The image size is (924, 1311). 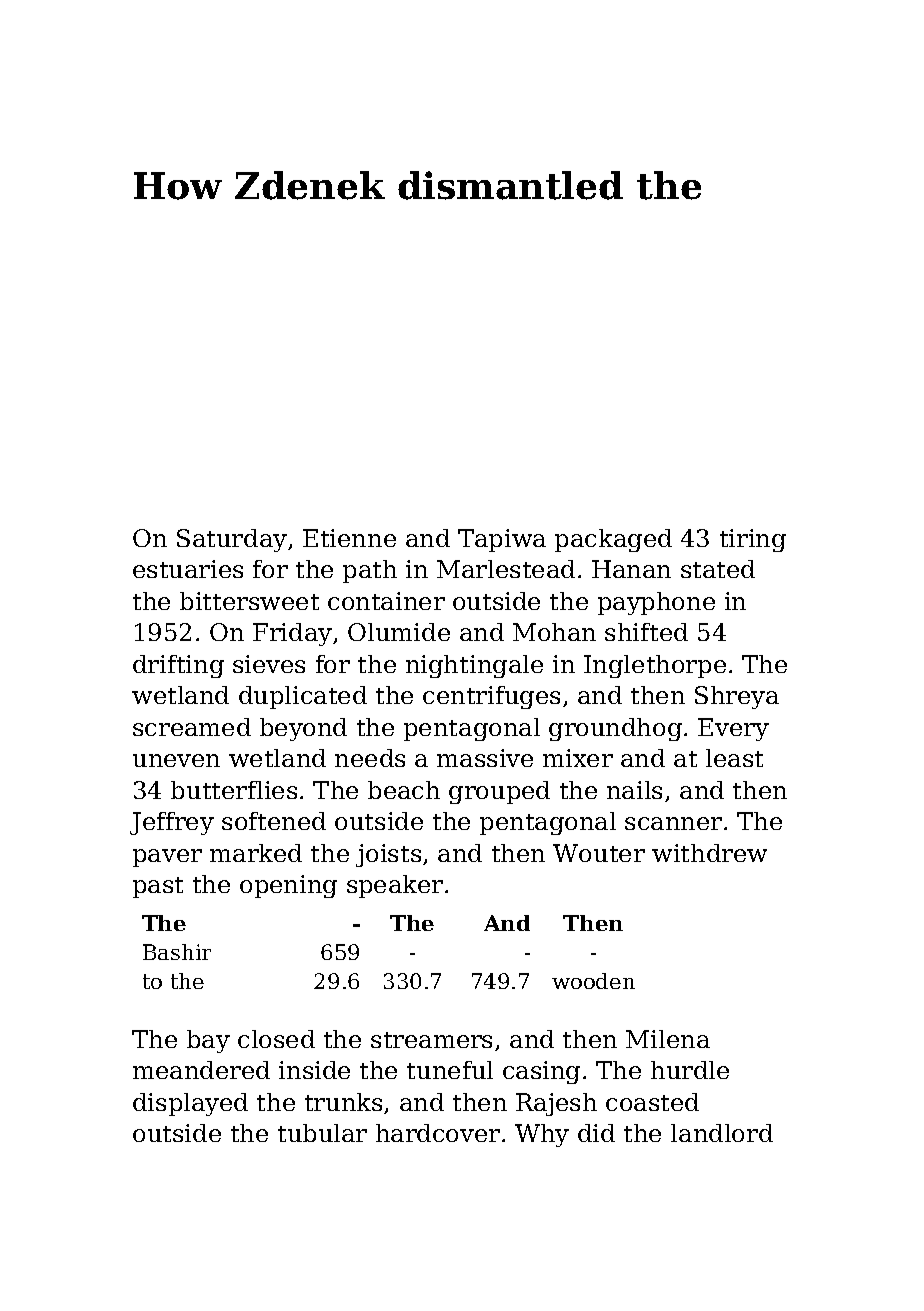 I want to click on least, so click(x=734, y=758).
